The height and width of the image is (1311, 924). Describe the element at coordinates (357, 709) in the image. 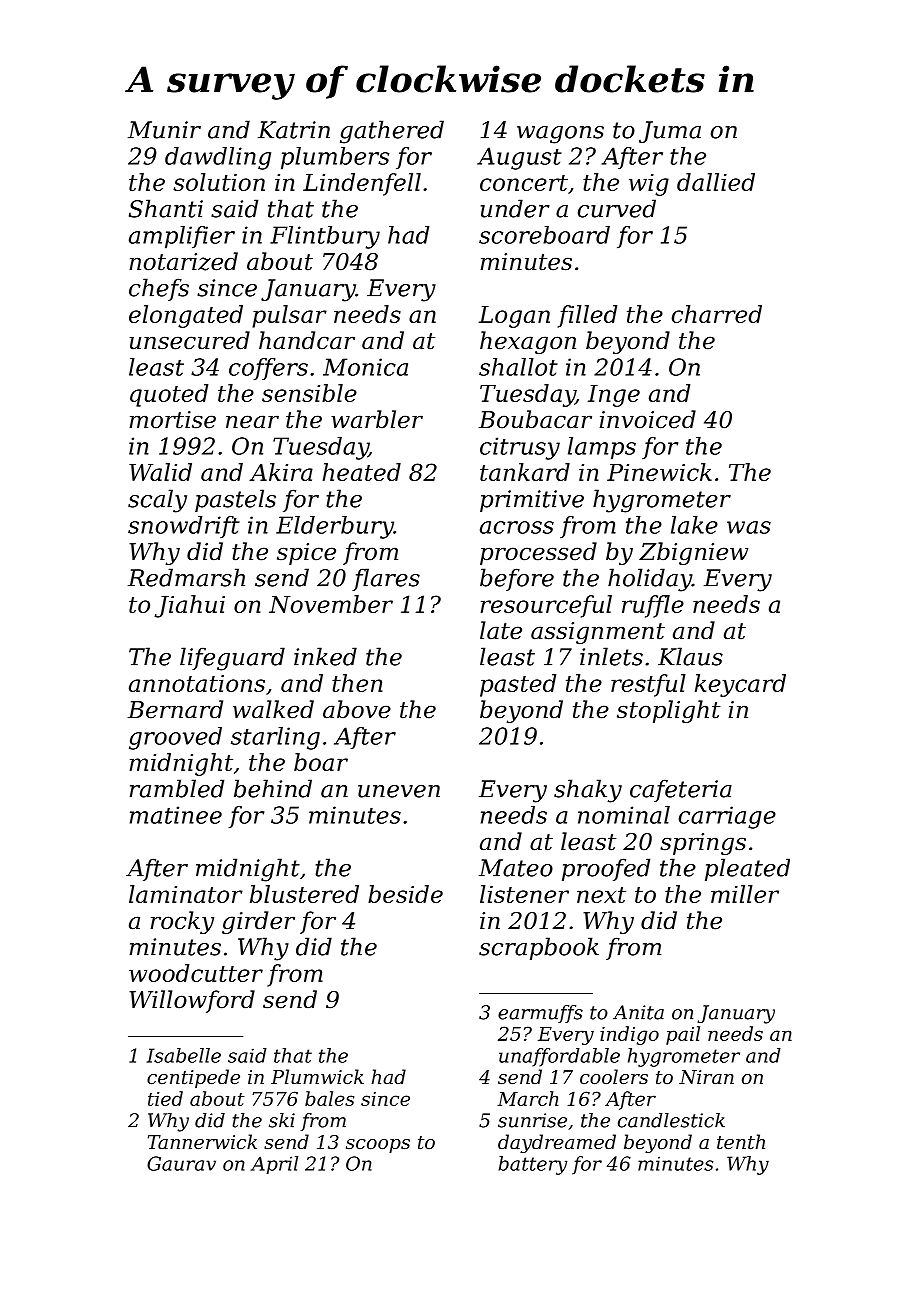

I see `above` at that location.
